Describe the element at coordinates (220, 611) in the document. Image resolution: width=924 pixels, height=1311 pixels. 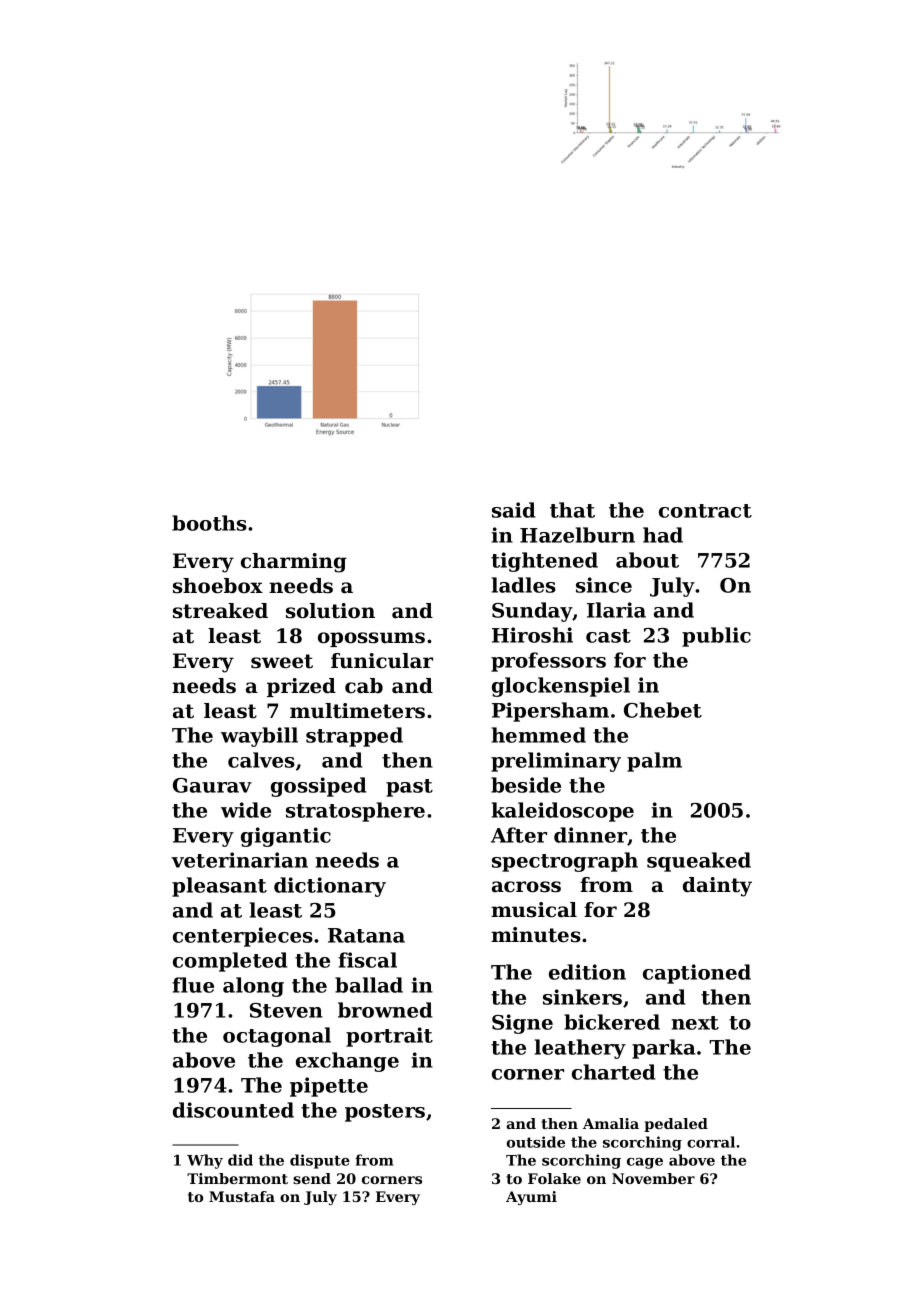
I see `streaked` at that location.
